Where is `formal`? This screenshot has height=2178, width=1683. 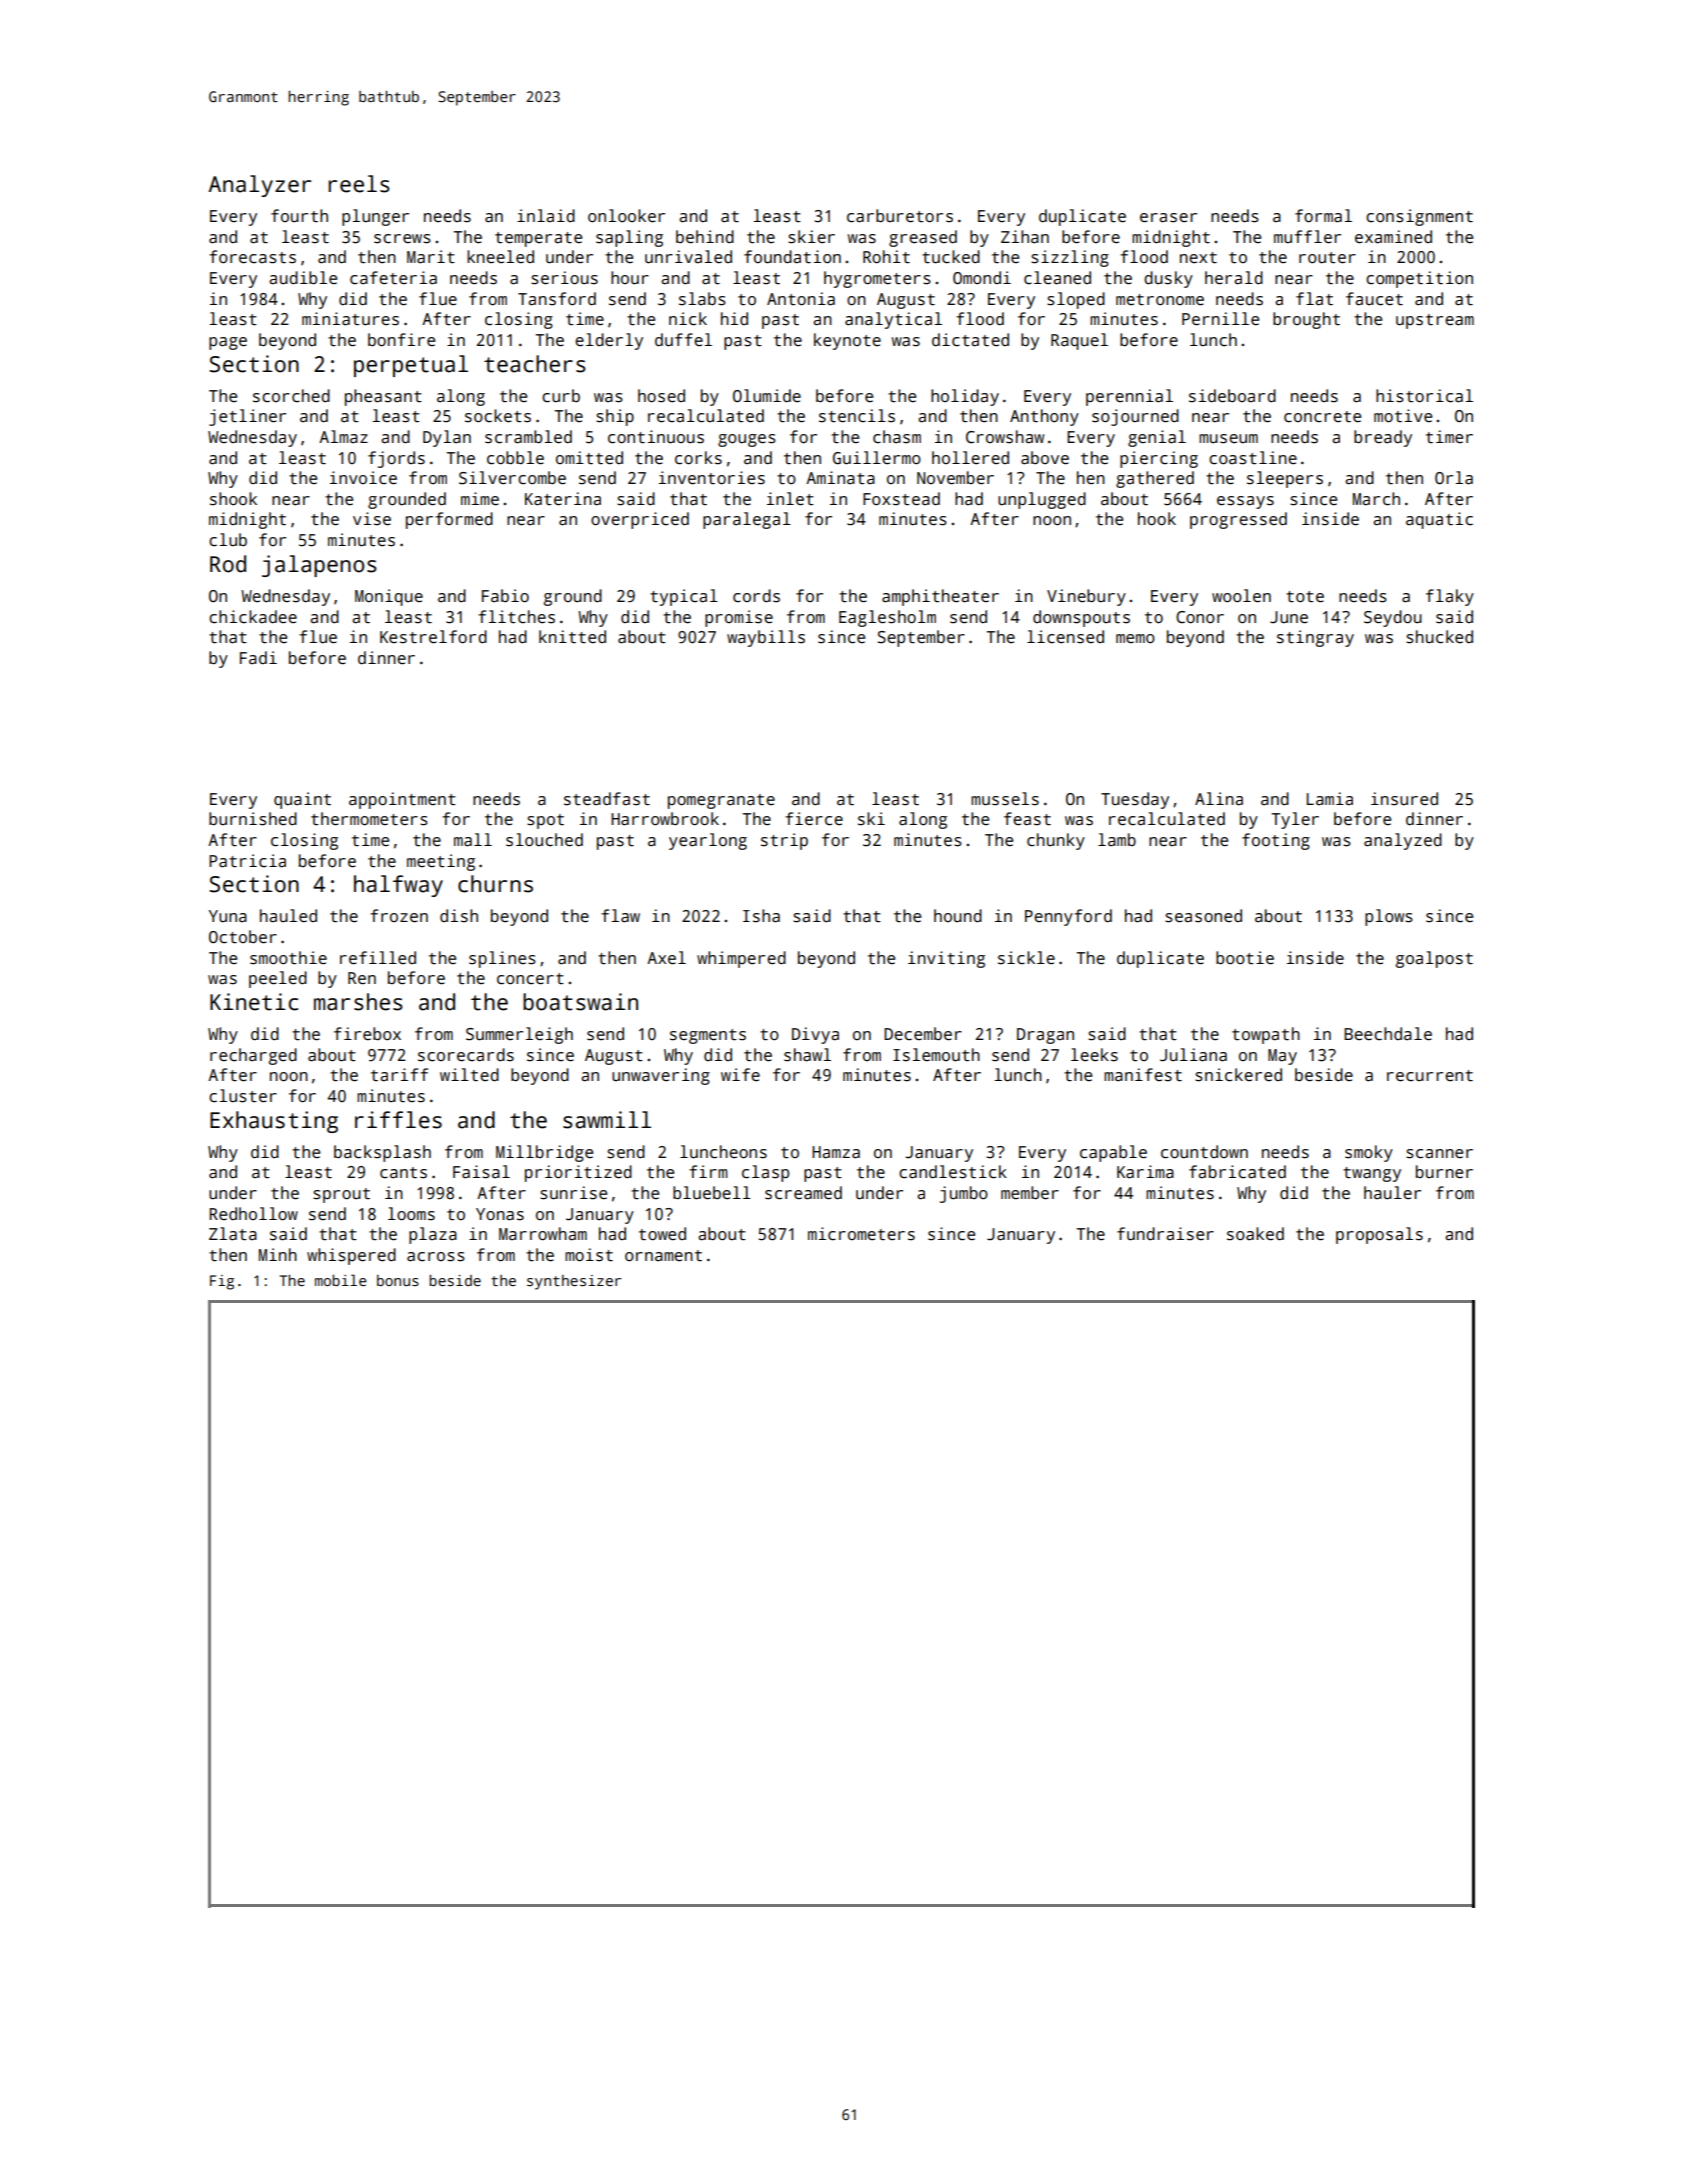
formal is located at coordinates (1323, 216).
